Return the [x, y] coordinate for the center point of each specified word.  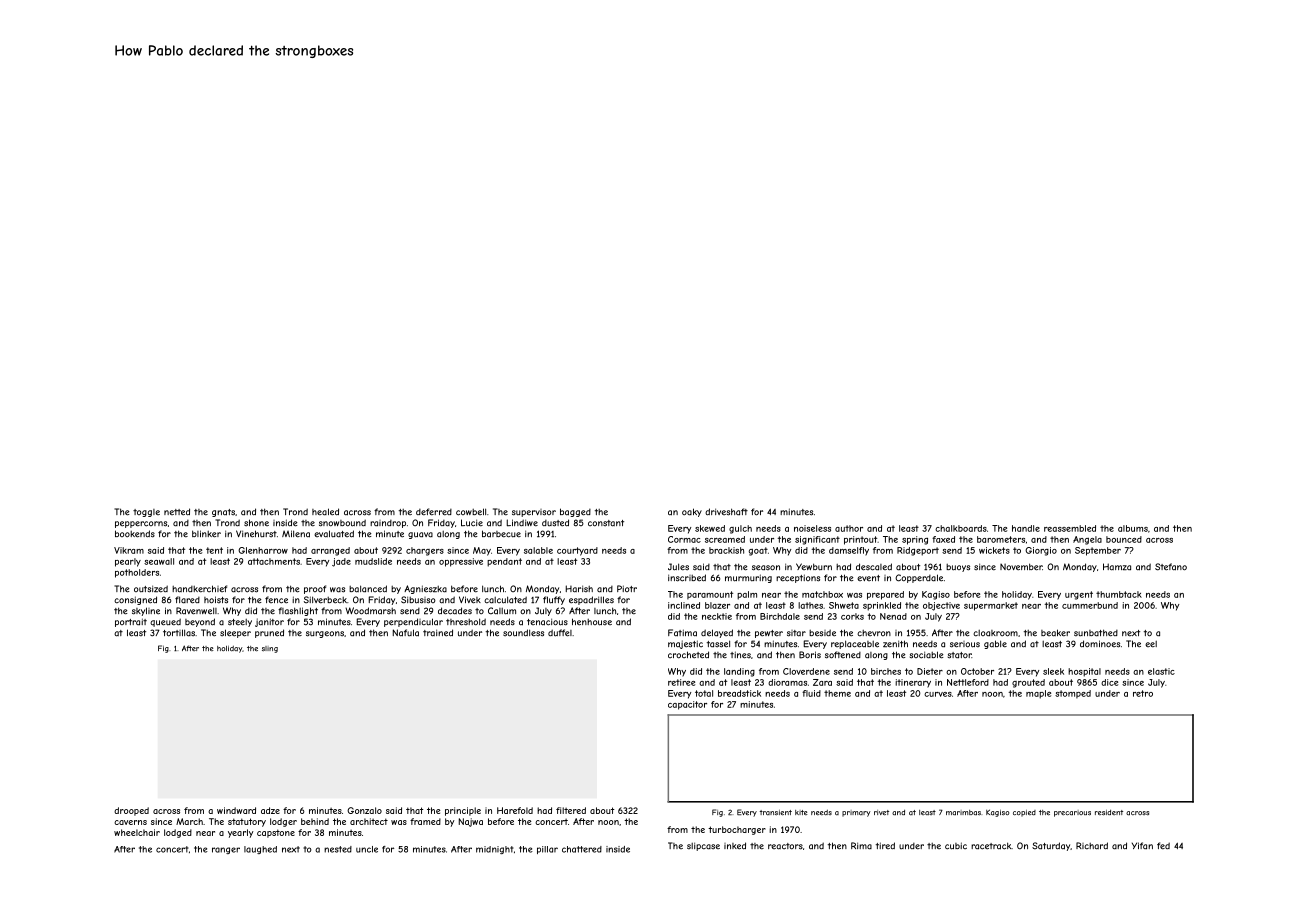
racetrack [991, 846]
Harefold [515, 810]
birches [886, 671]
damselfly [849, 551]
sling [270, 649]
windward [236, 810]
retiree [681, 682]
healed [325, 512]
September [1098, 551]
